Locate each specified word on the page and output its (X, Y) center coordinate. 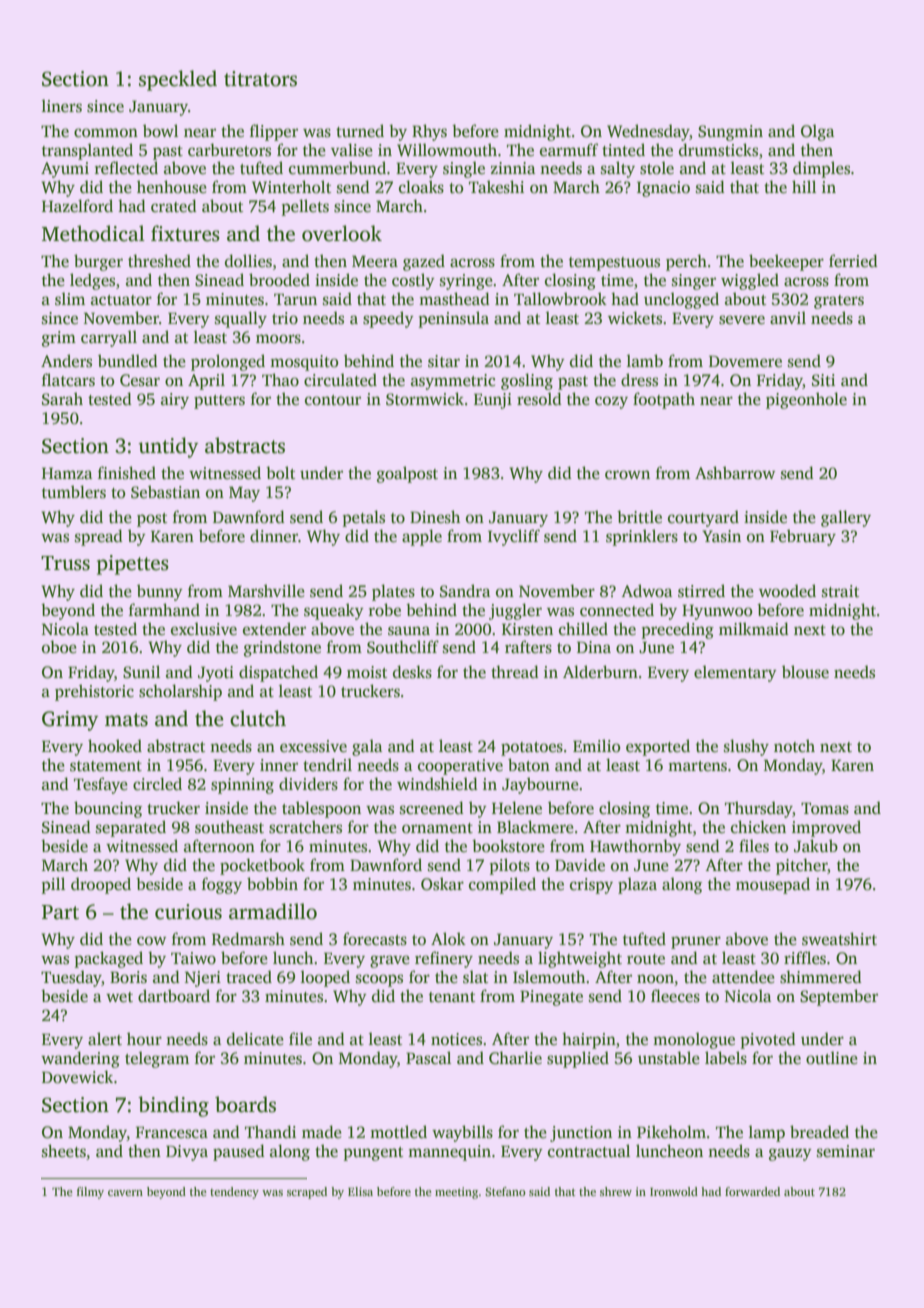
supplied (578, 1059)
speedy (388, 319)
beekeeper (786, 262)
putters (219, 402)
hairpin (589, 1040)
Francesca (172, 1132)
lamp (767, 1133)
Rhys (429, 132)
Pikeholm (671, 1132)
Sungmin (730, 133)
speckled (178, 80)
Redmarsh (248, 939)
